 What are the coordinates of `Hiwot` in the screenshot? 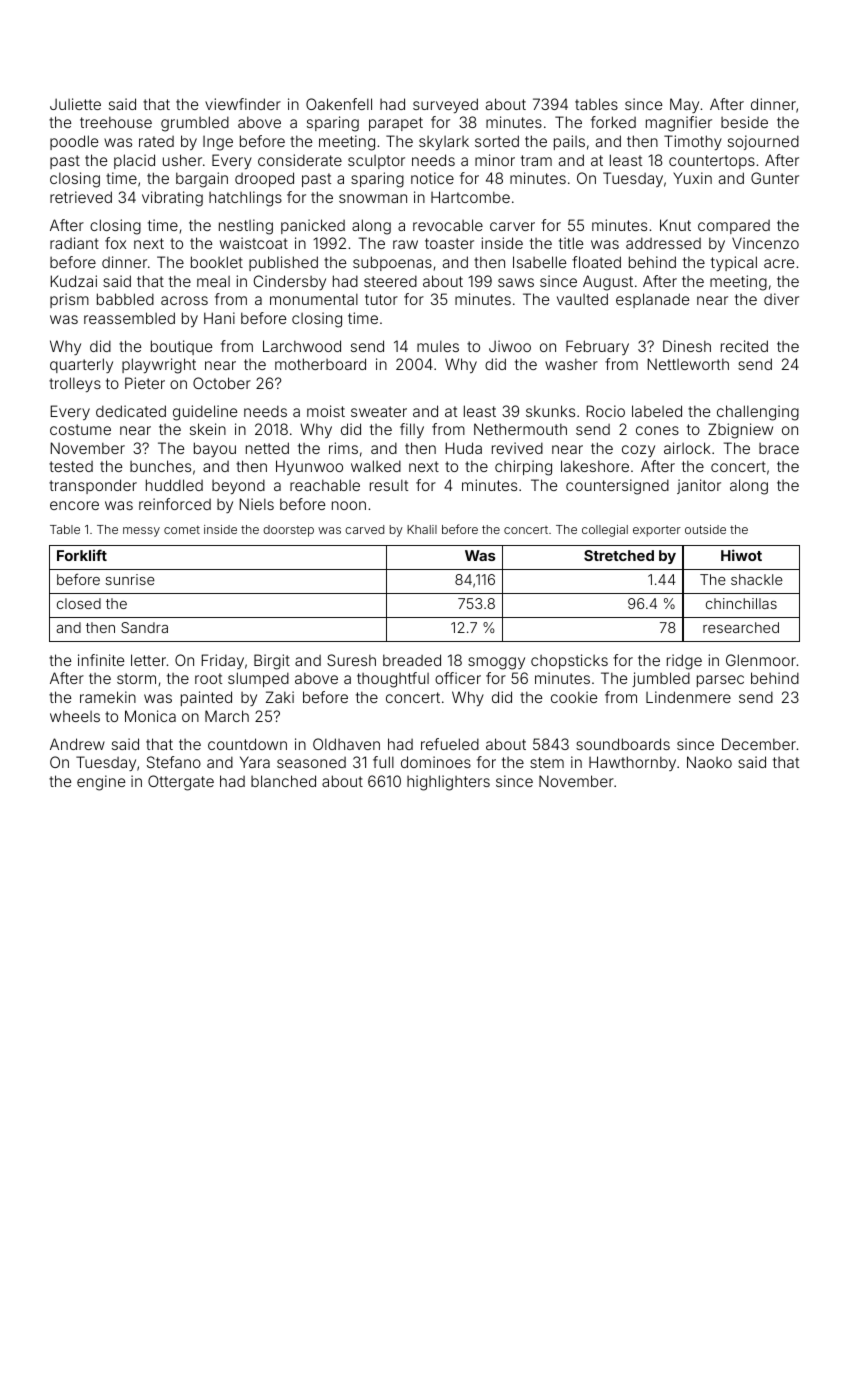 It's located at (741, 555).
